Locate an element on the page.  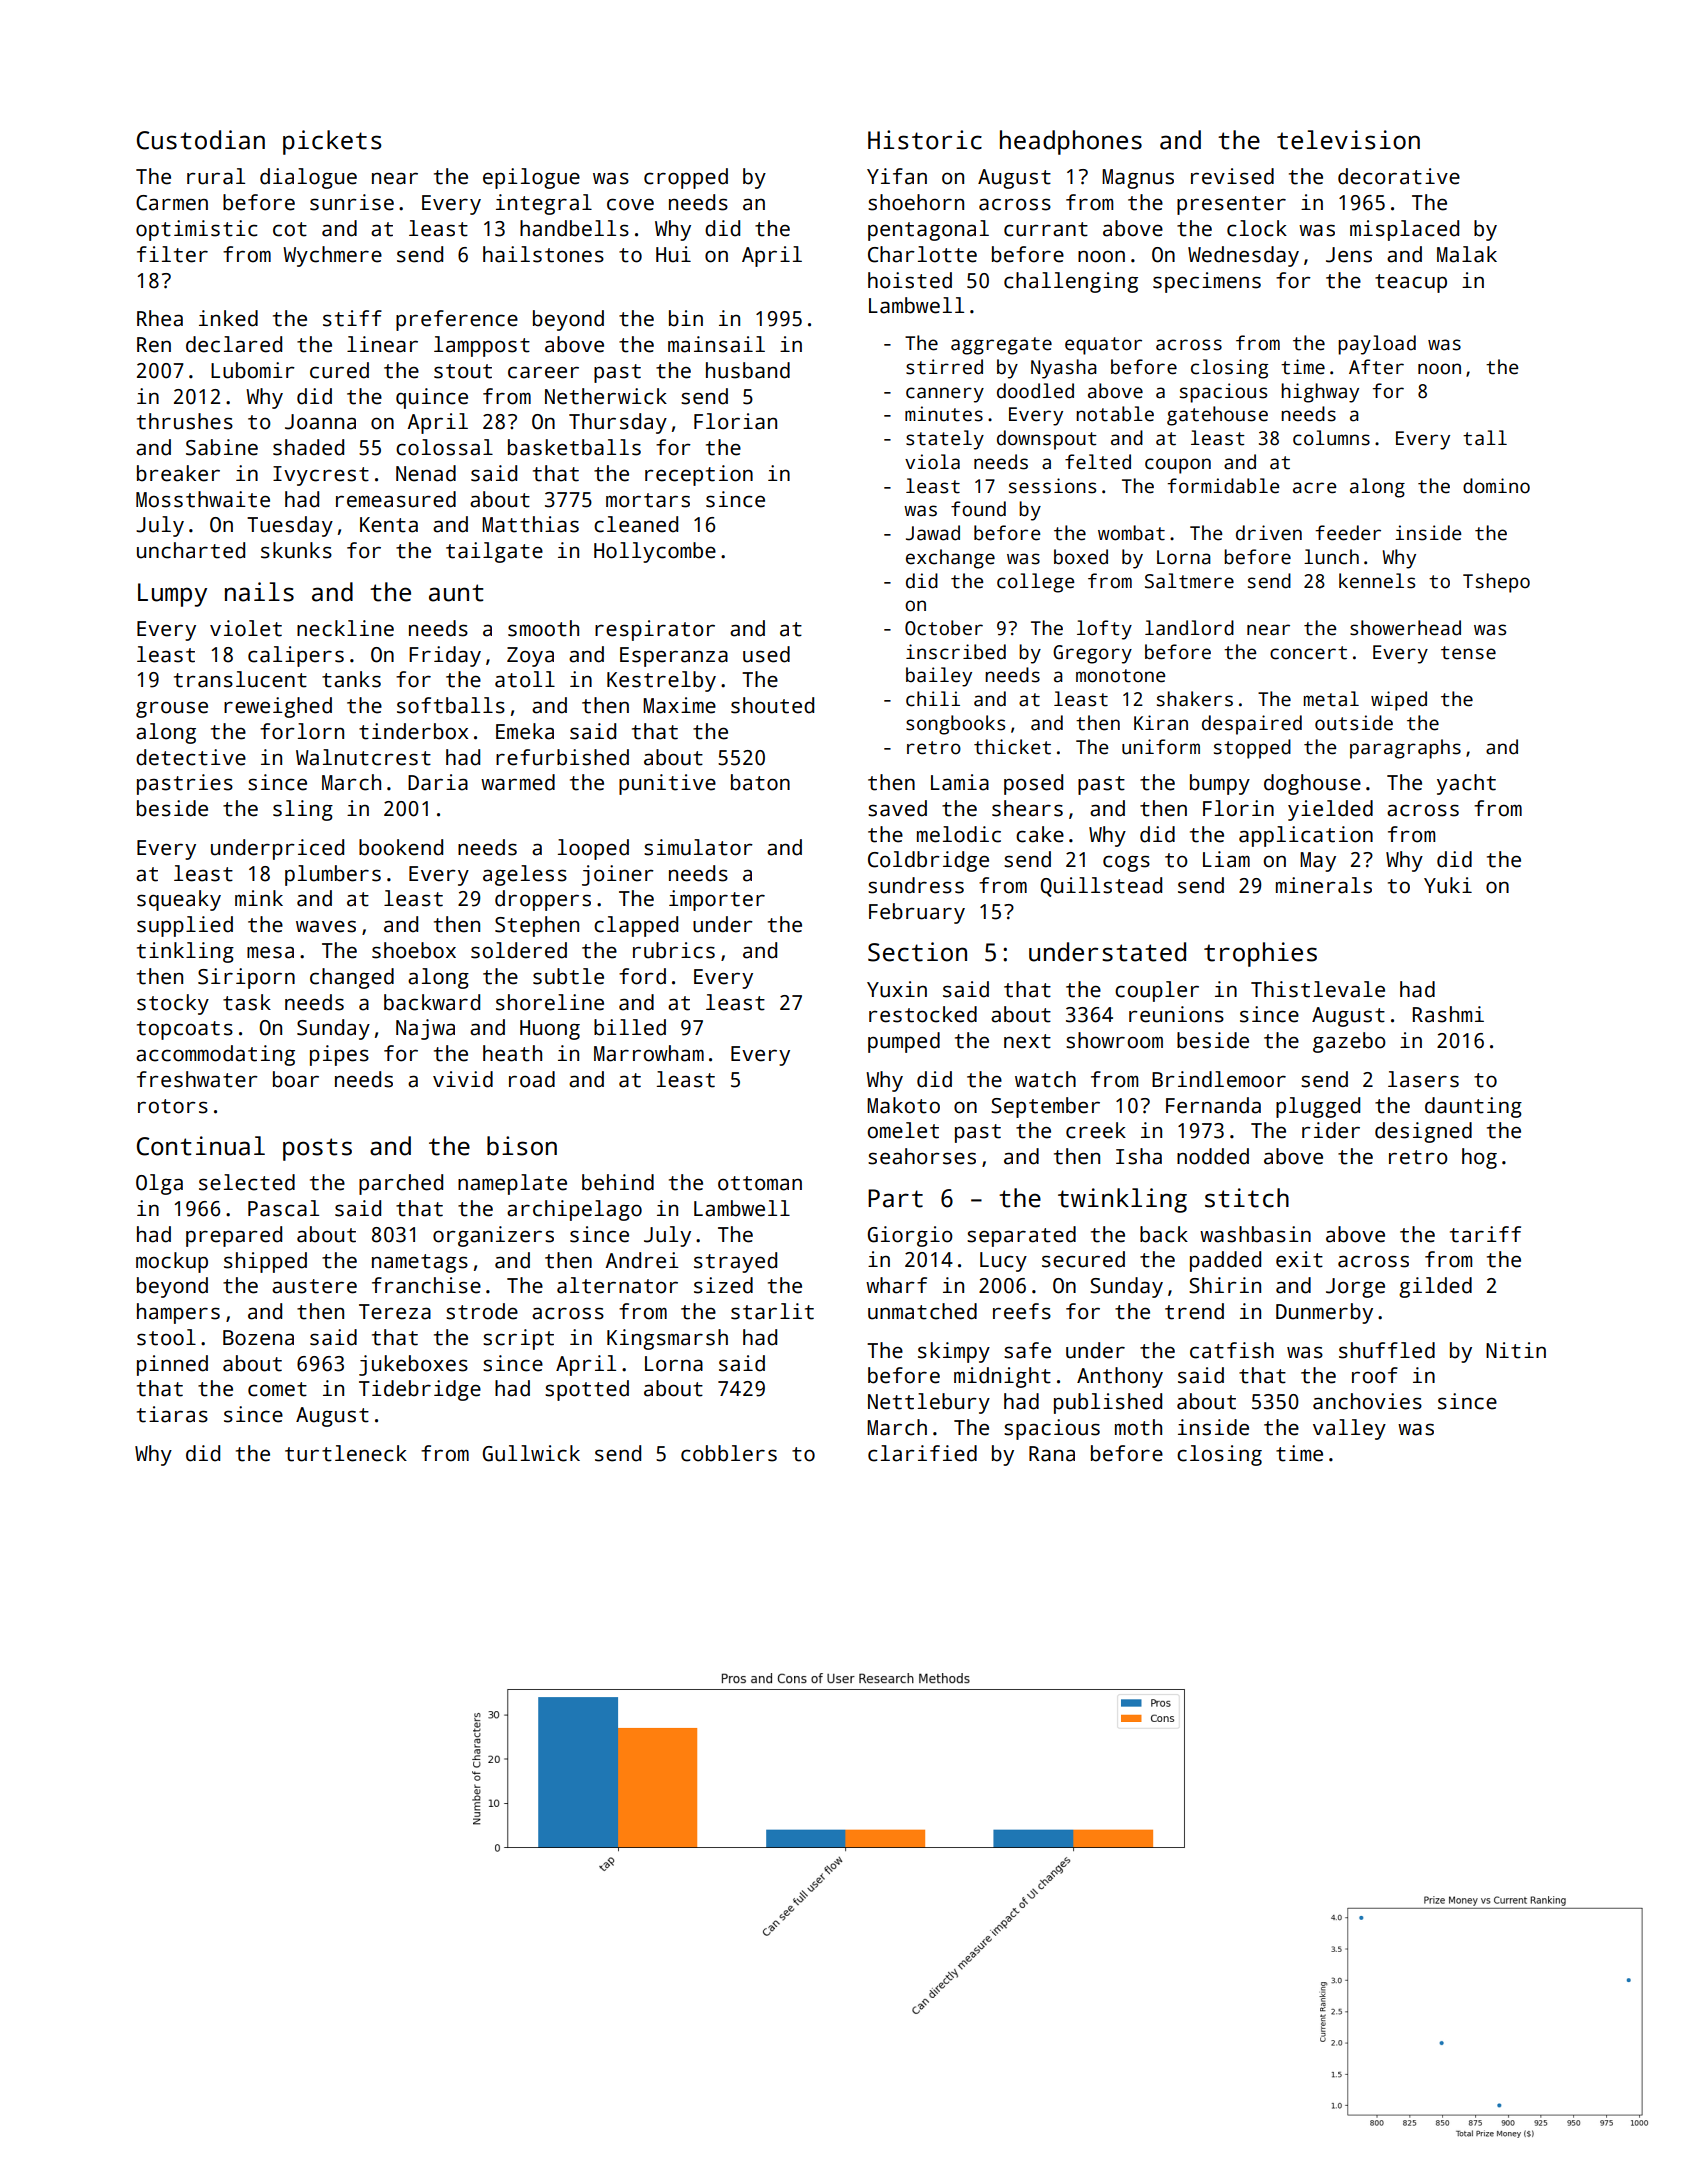
pentagonal is located at coordinates (928, 230).
